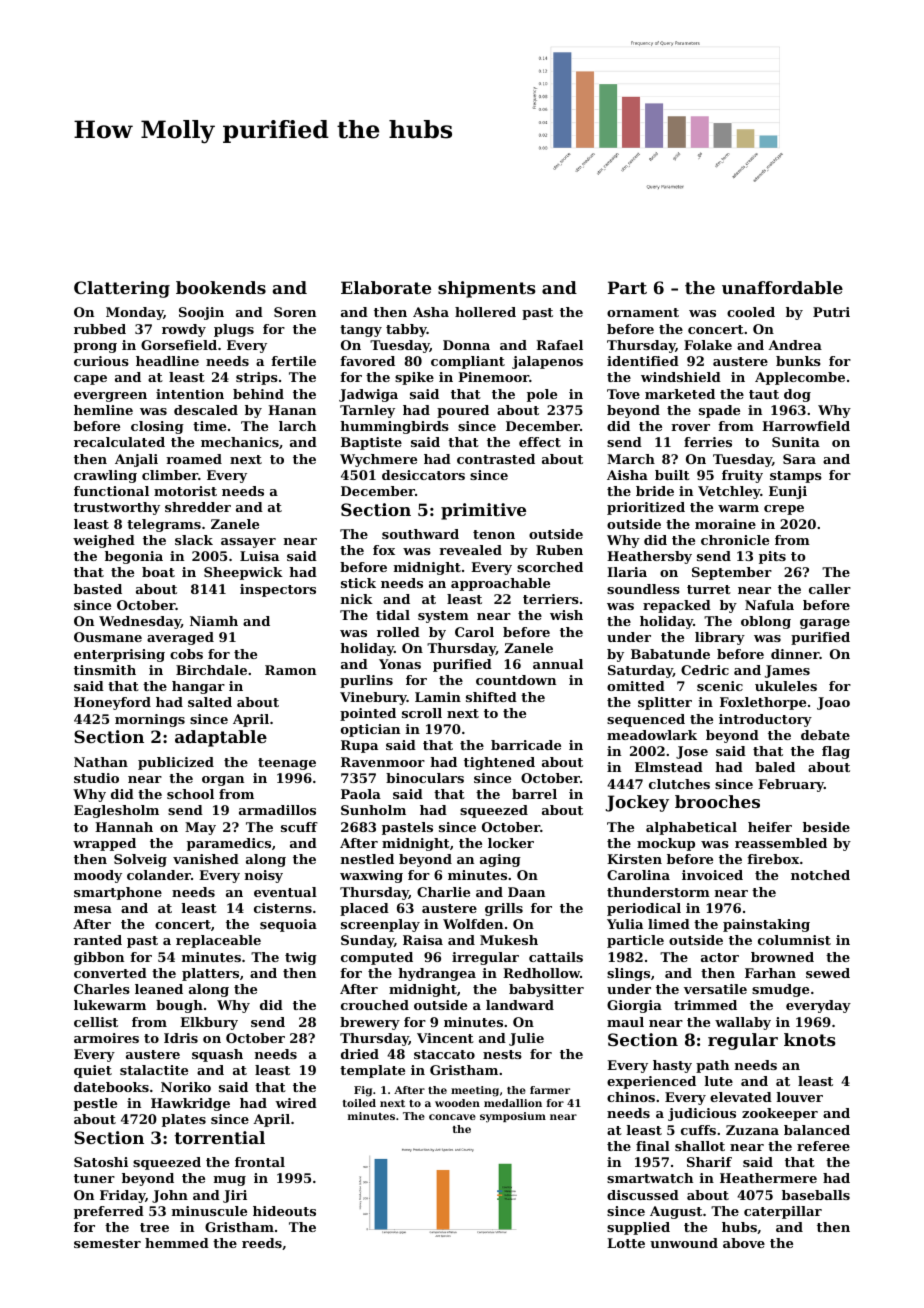 The width and height of the image is (924, 1308). Describe the element at coordinates (511, 843) in the image. I see `locker` at that location.
